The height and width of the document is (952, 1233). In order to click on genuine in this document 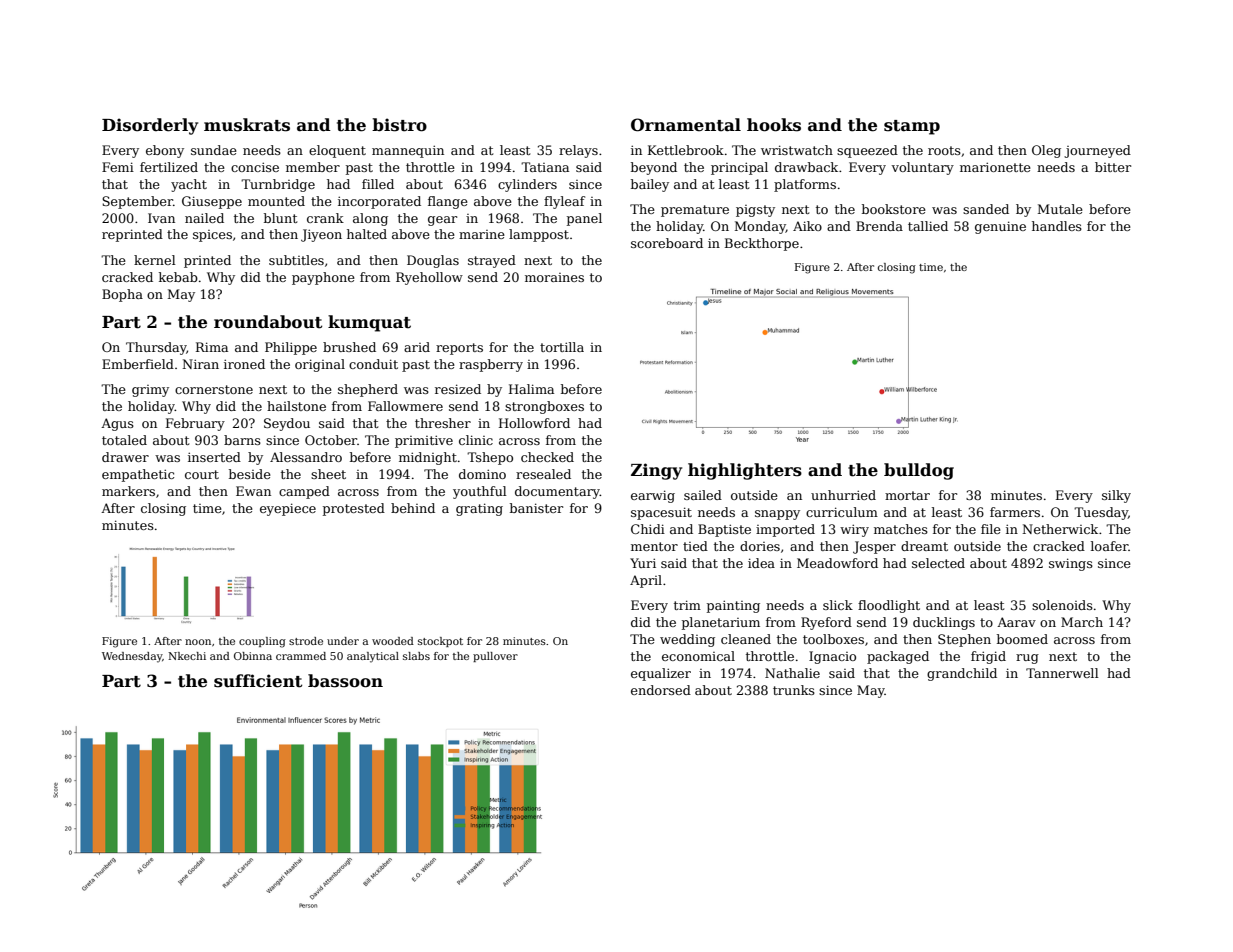, I will do `click(1000, 227)`.
